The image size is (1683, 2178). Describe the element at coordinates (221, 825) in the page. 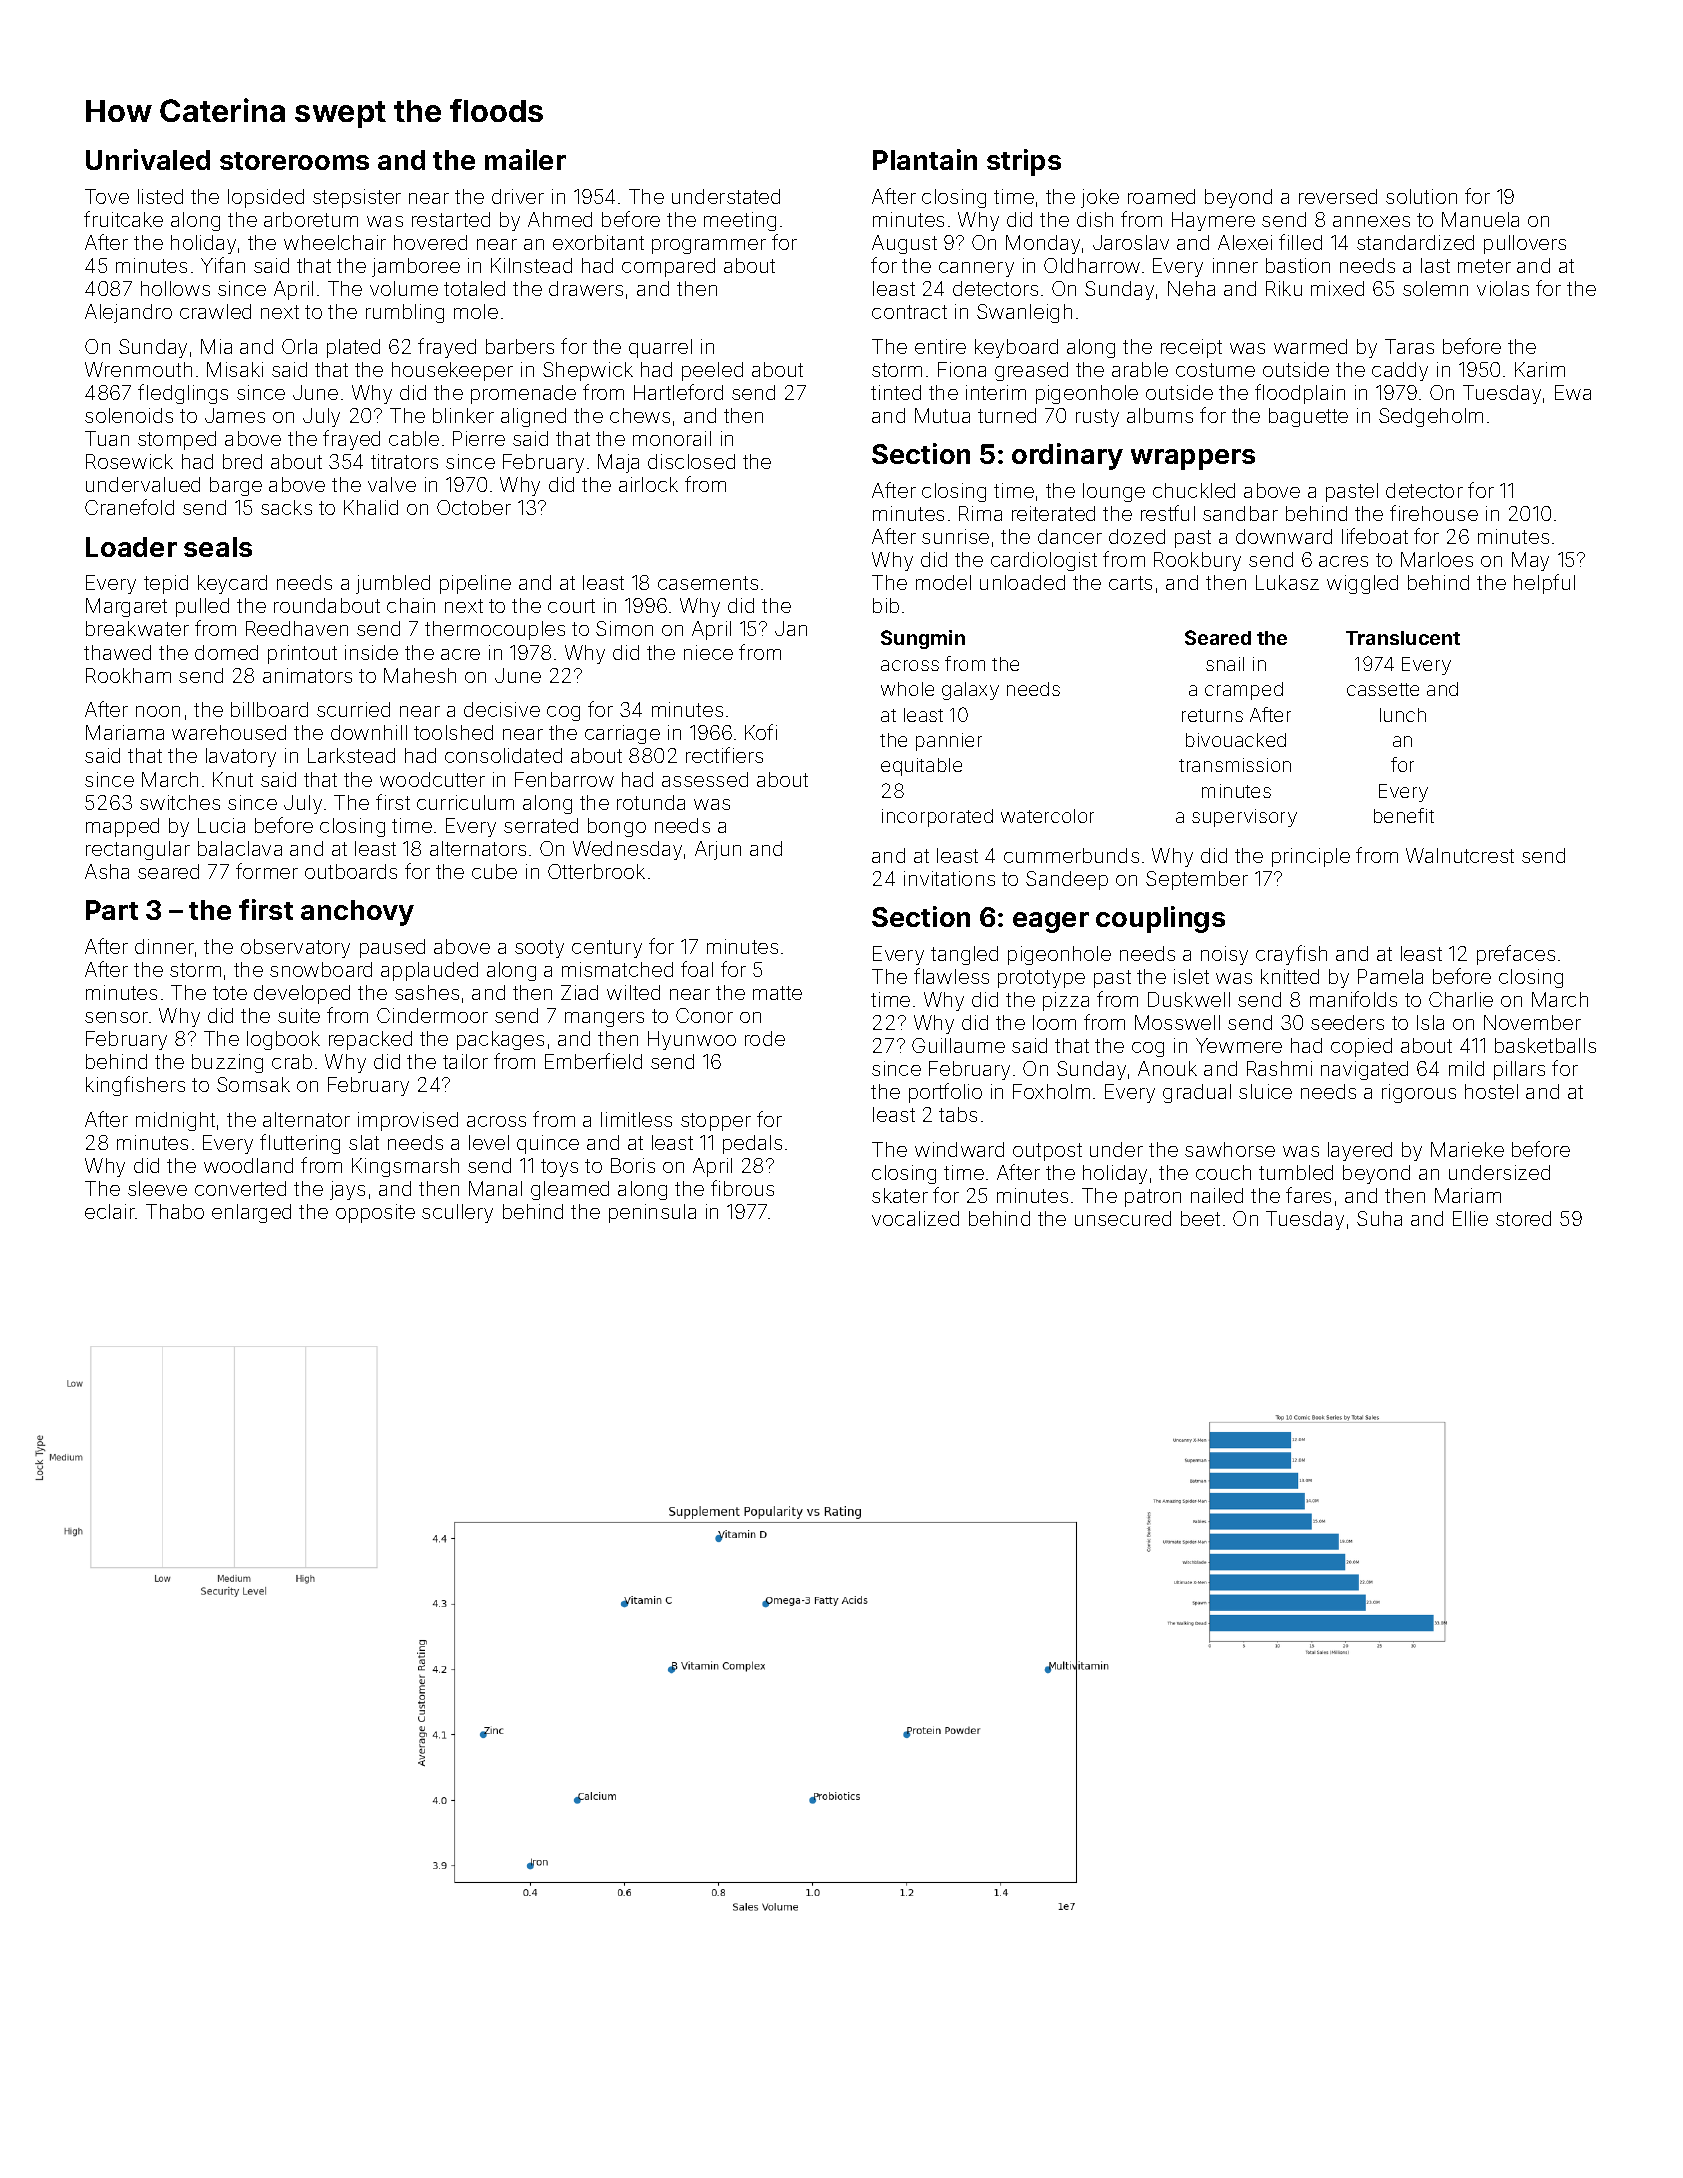

I see `Lucia` at that location.
